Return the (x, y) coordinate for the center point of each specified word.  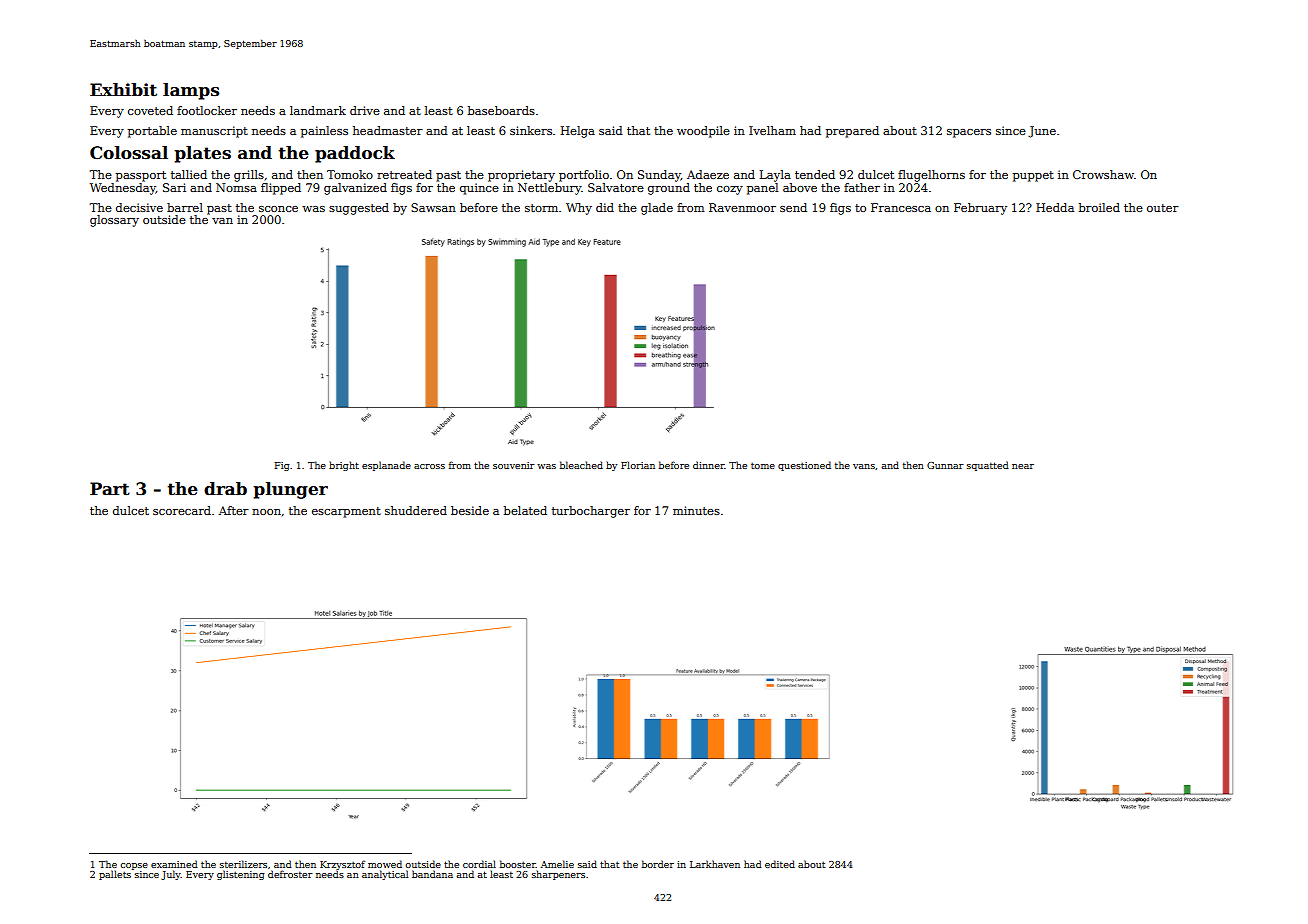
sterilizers (243, 864)
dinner (709, 465)
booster (518, 864)
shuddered (416, 510)
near (1023, 466)
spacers (969, 133)
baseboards (501, 110)
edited (780, 864)
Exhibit (123, 90)
